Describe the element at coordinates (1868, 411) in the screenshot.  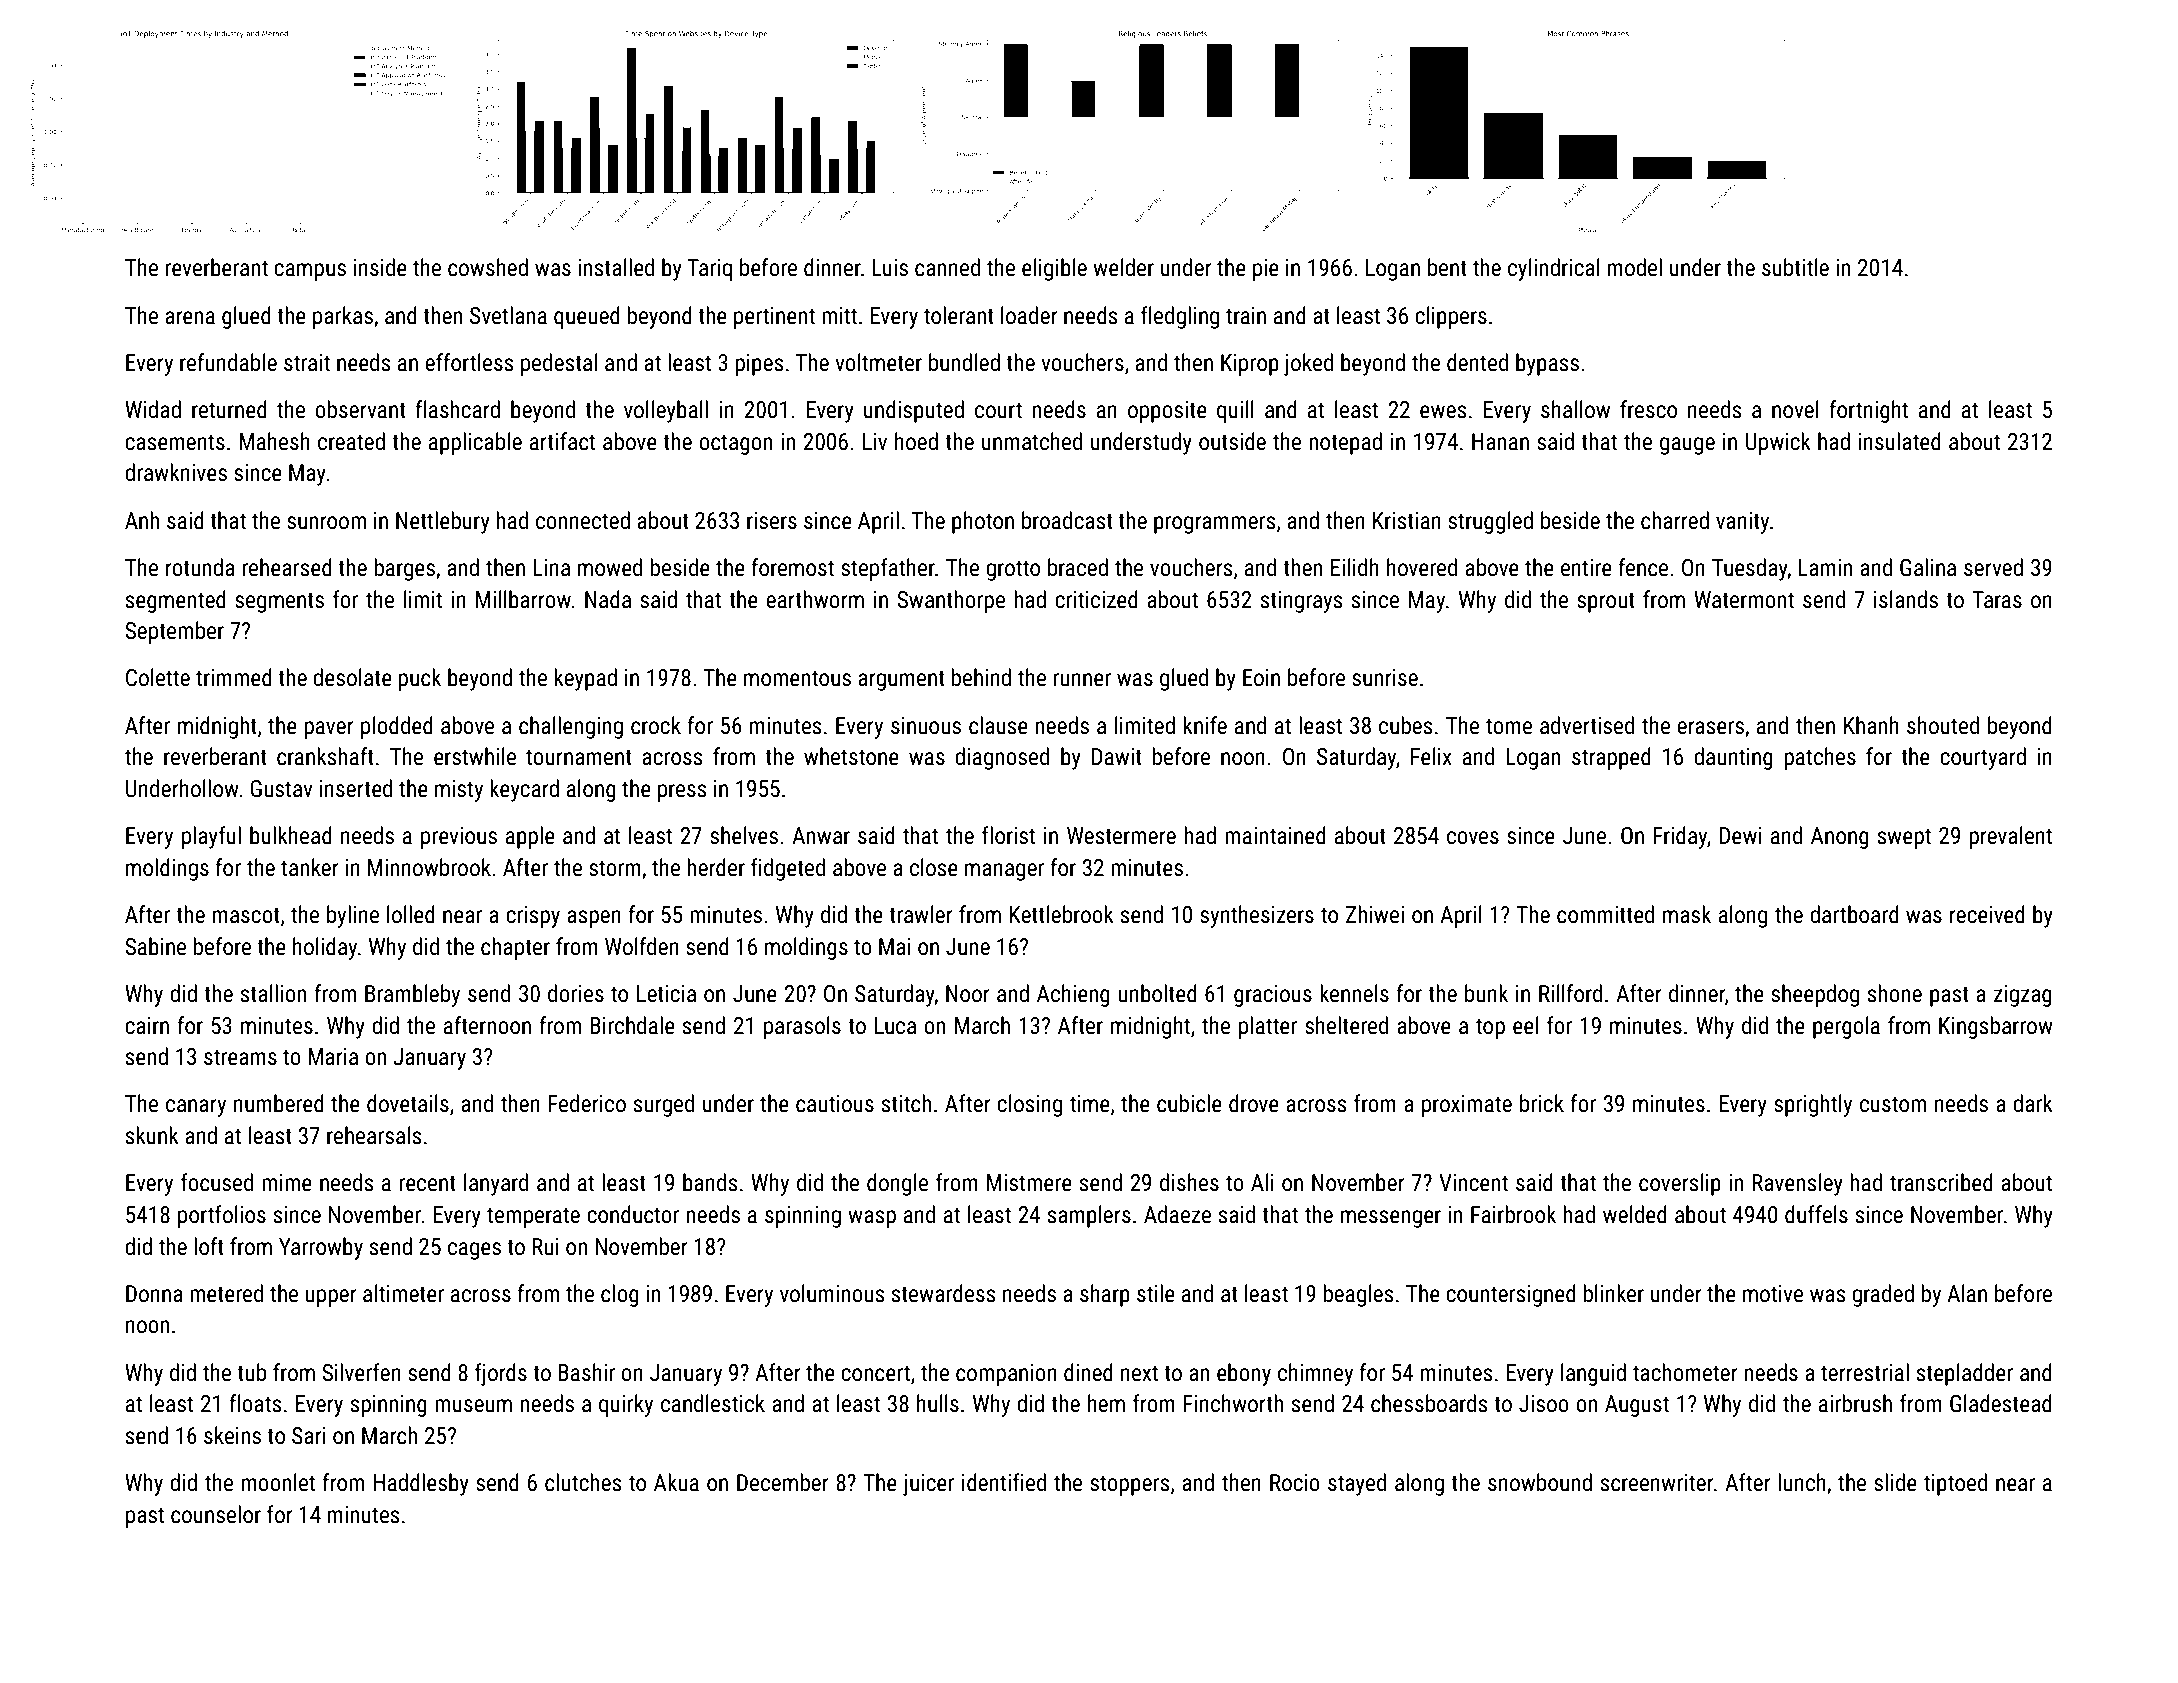
I see `fortnight` at that location.
